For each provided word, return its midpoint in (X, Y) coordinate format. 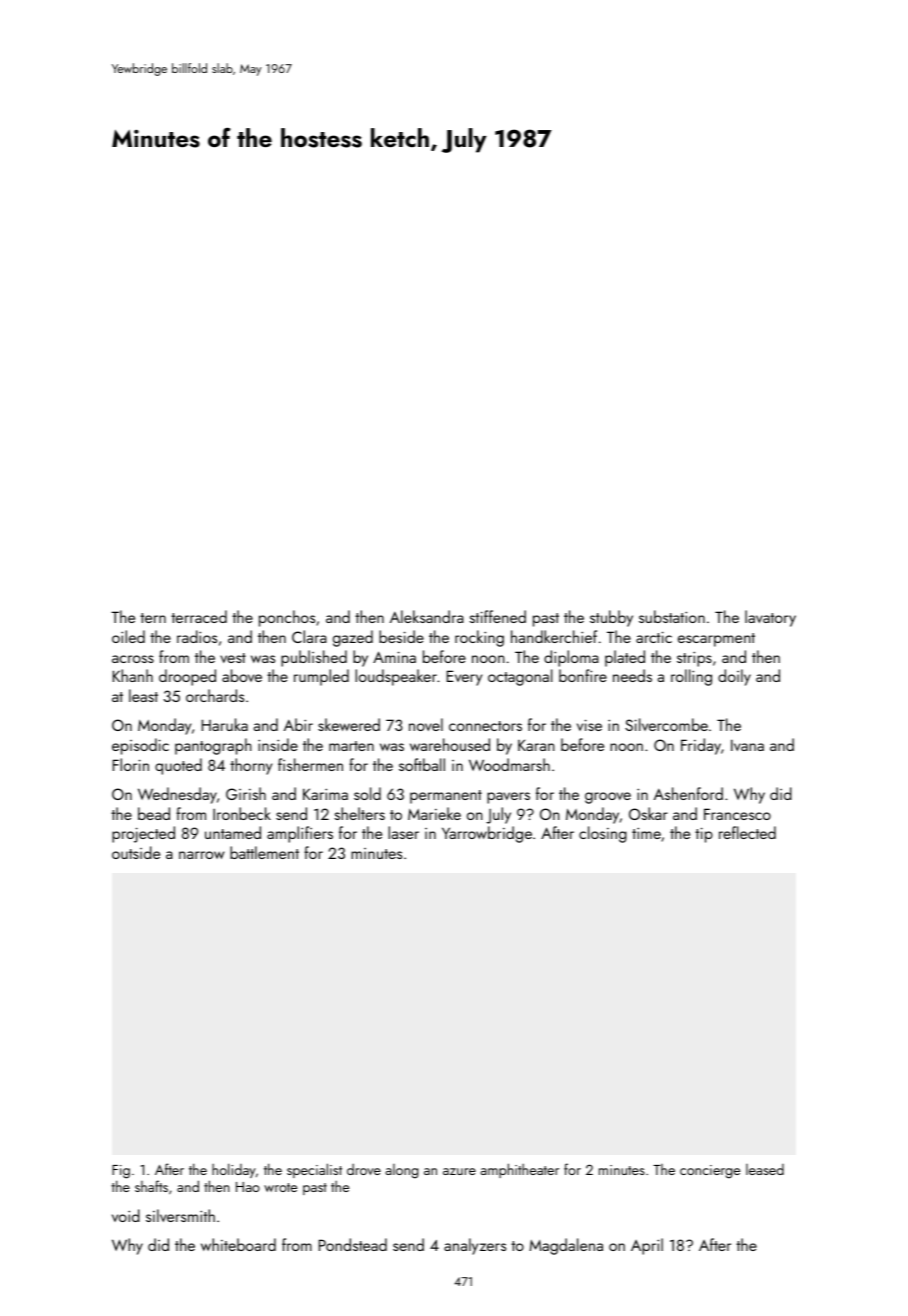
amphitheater (520, 1170)
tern (153, 618)
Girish (246, 793)
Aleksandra (427, 616)
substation (672, 616)
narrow (201, 855)
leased (765, 1169)
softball (422, 764)
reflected (747, 832)
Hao (248, 1187)
